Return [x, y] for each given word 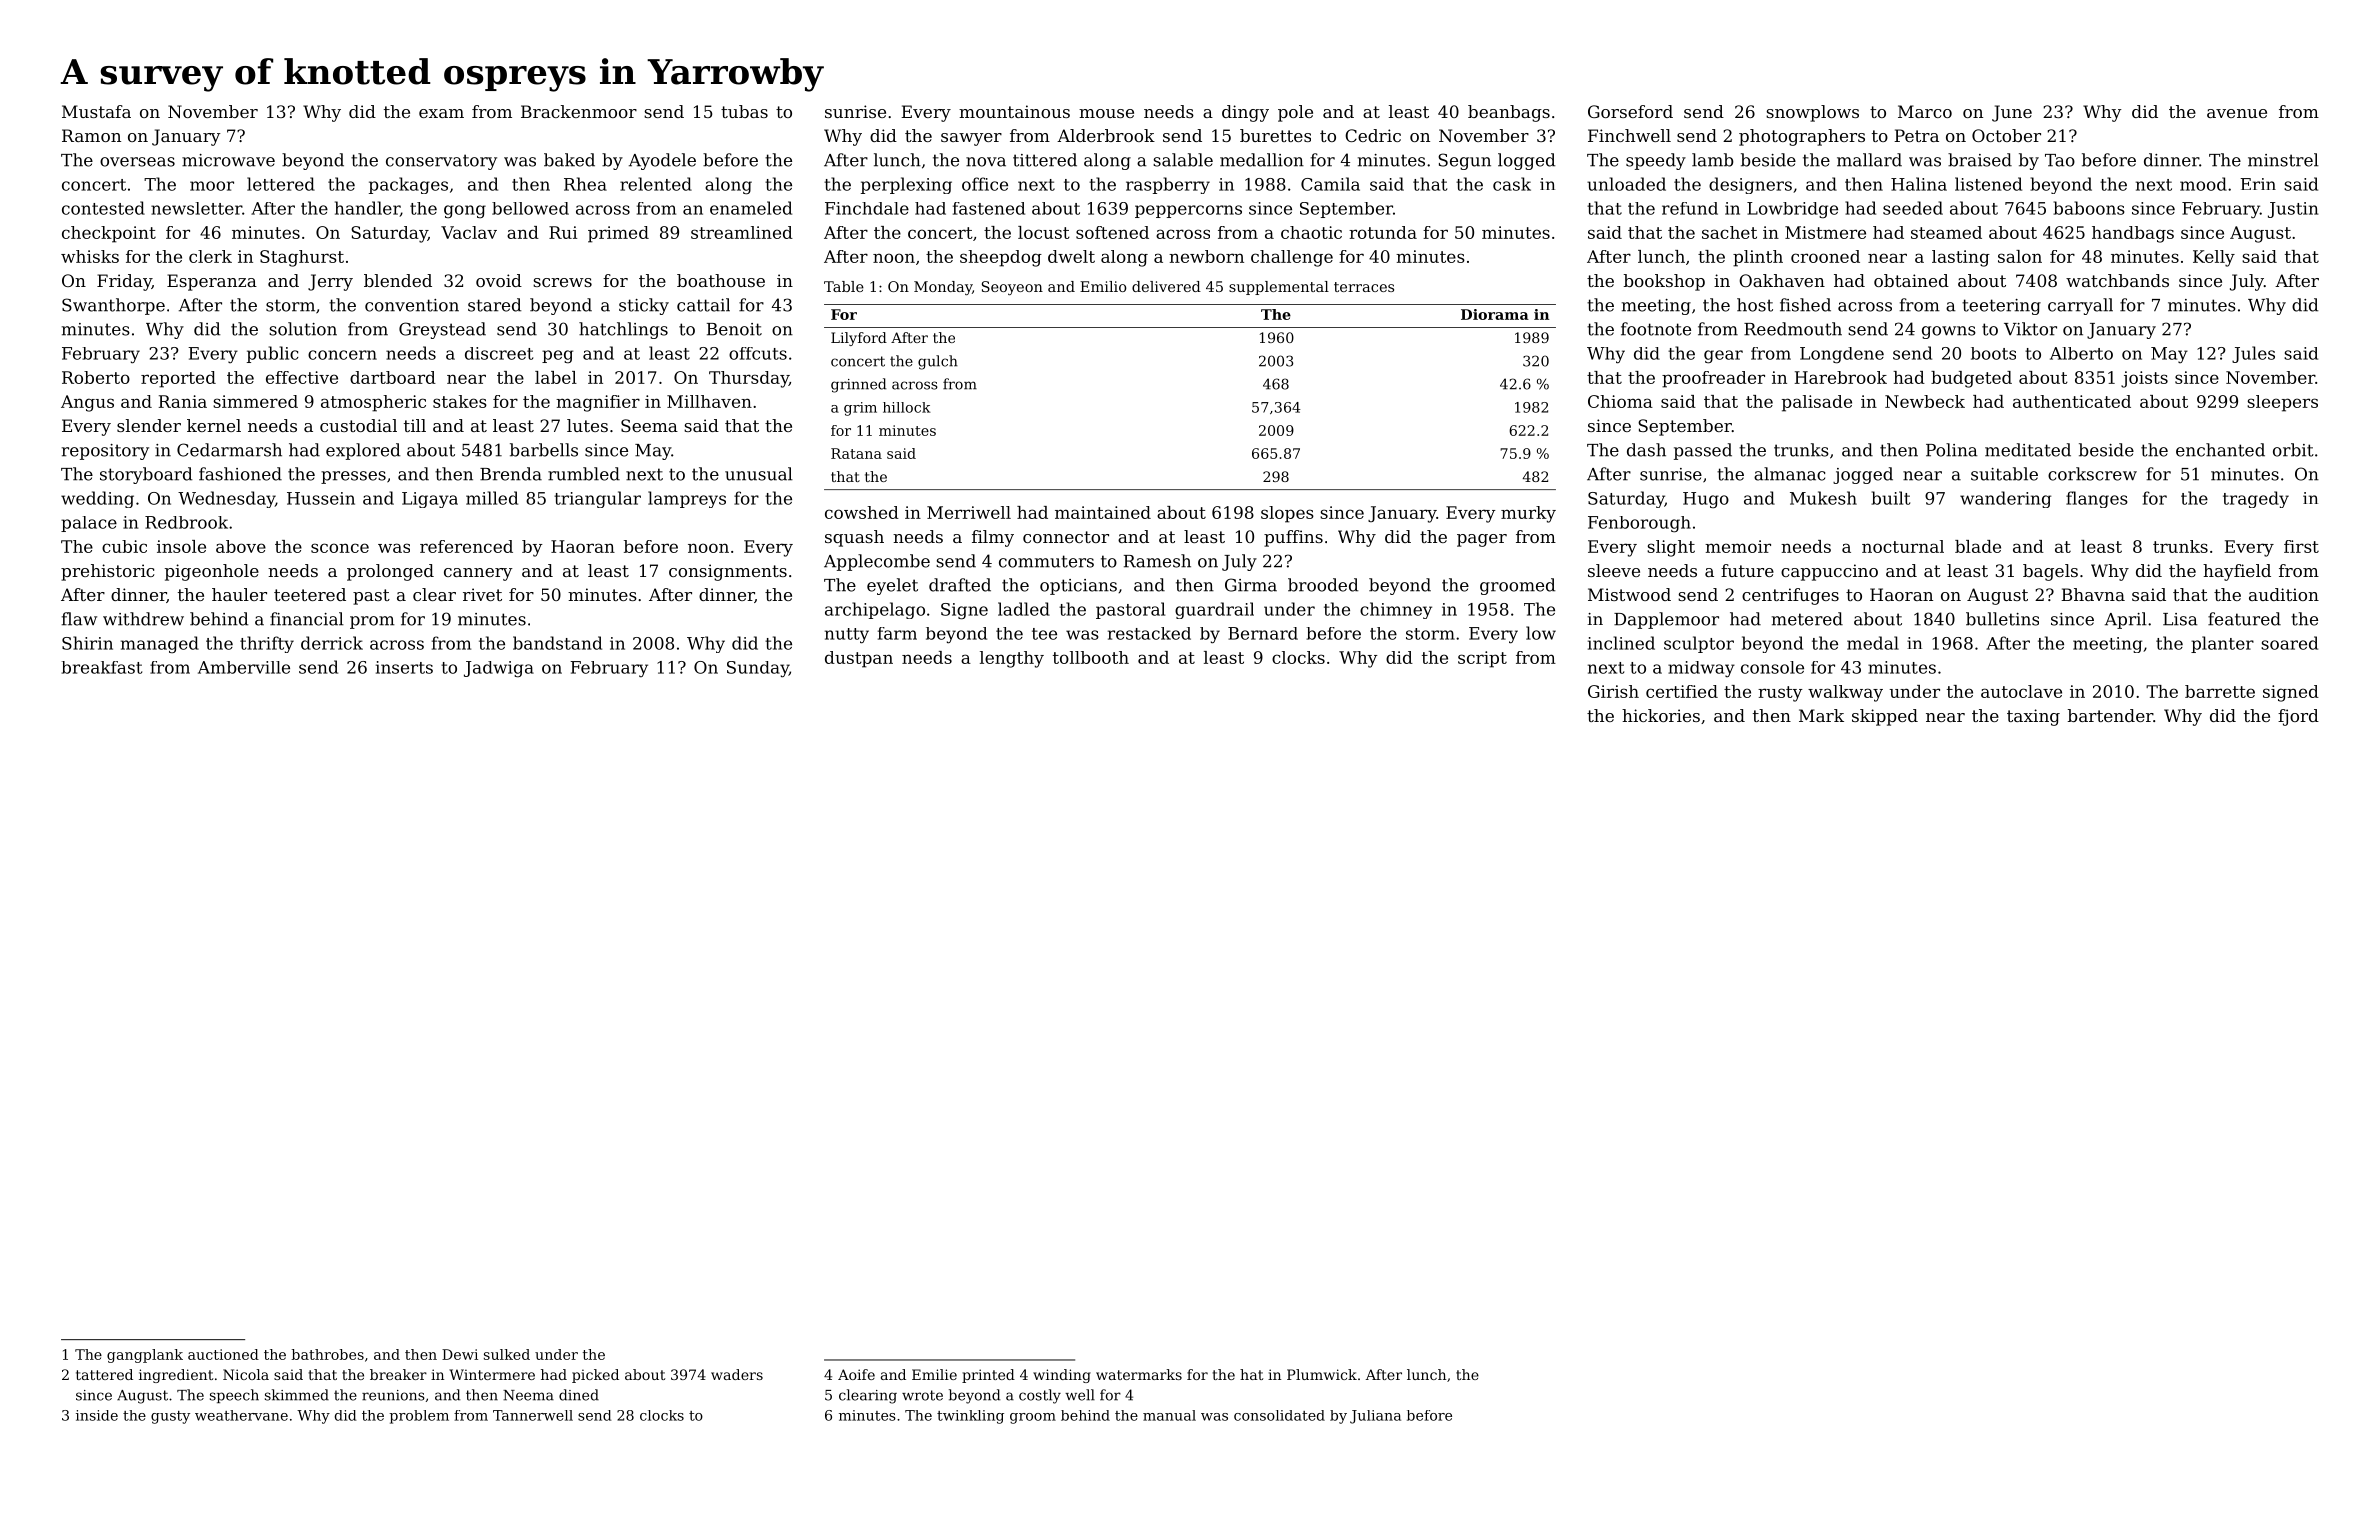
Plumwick [1322, 1374]
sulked [507, 1354]
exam [441, 113]
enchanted [2220, 450]
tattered [104, 1374]
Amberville [244, 667]
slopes [1287, 514]
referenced [466, 546]
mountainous [1014, 111]
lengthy [1012, 659]
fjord [2298, 717]
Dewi [460, 1354]
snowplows [1812, 113]
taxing [2033, 717]
